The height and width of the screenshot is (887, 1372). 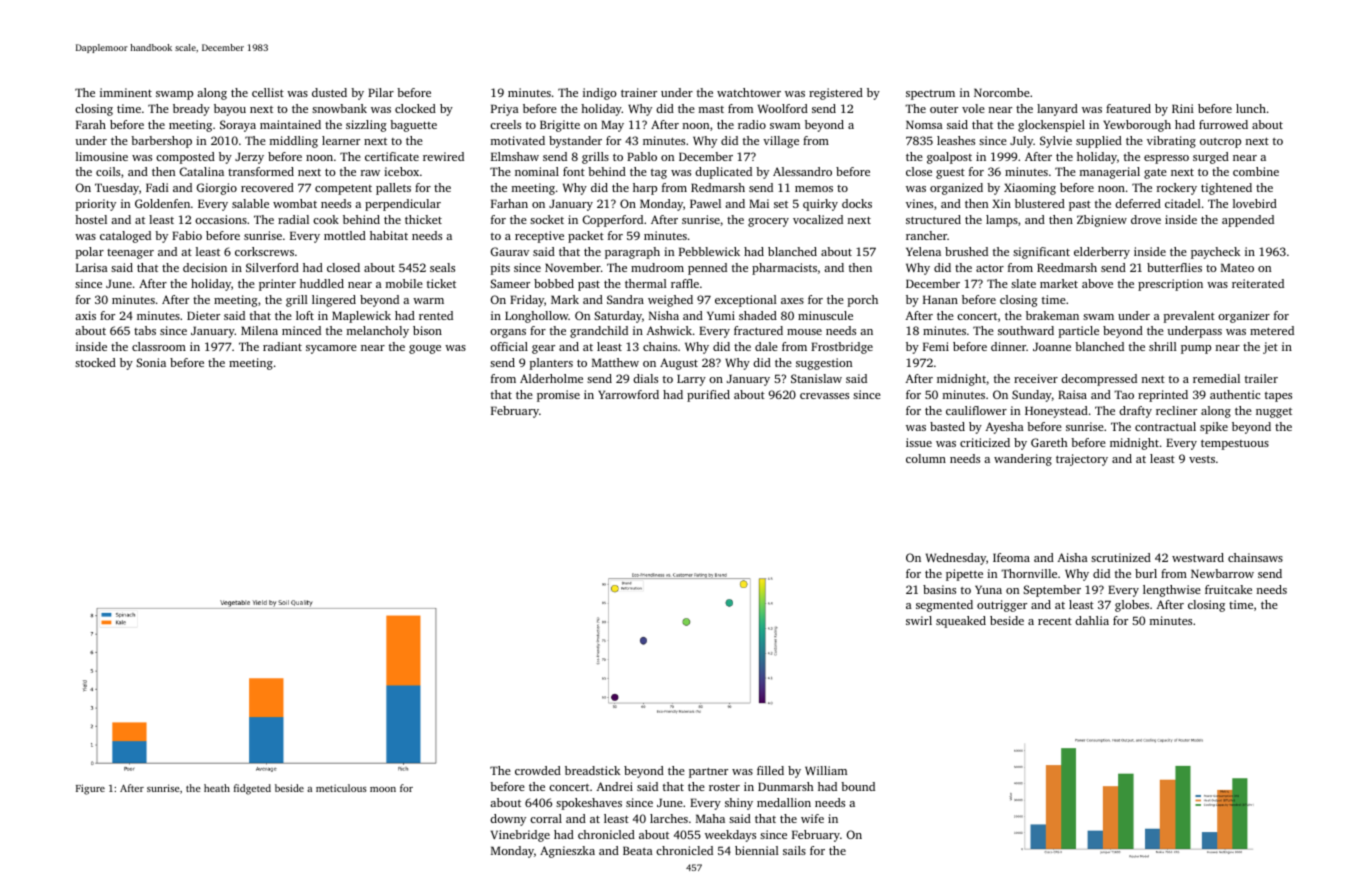 I want to click on contractual, so click(x=1165, y=426).
